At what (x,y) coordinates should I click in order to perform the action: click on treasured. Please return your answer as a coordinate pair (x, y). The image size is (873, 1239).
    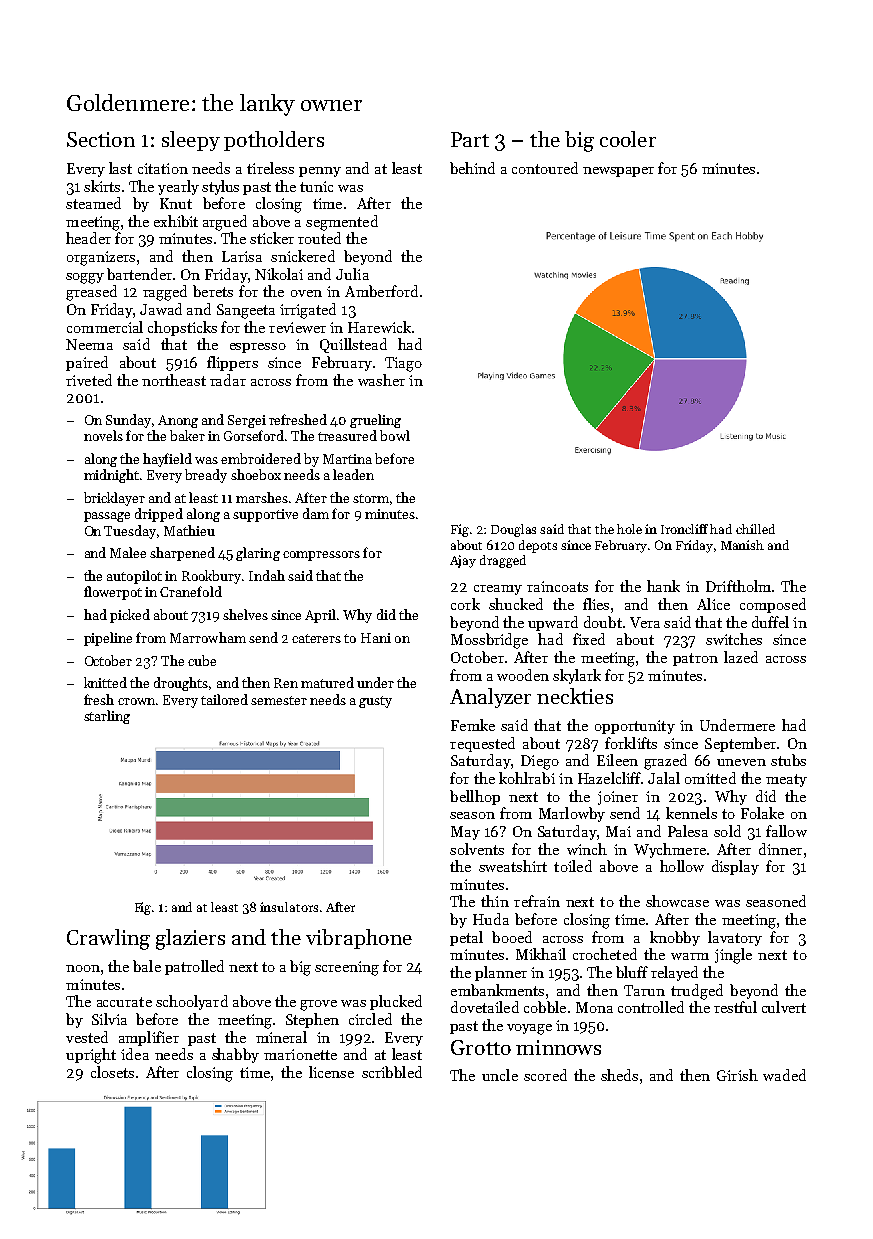
    Looking at the image, I should click on (347, 435).
